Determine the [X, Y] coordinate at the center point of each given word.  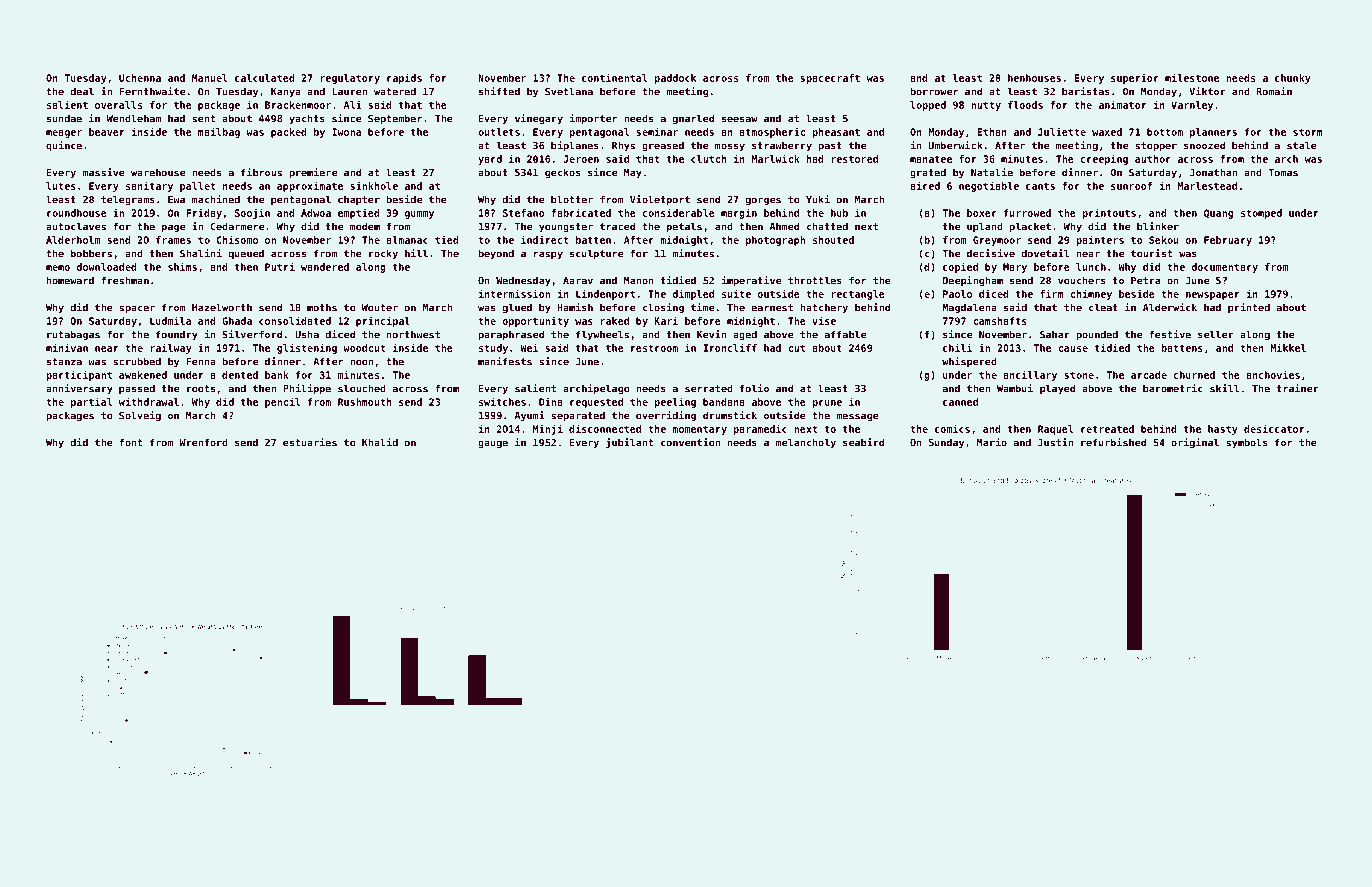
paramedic [760, 429]
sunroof [1131, 186]
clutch [709, 159]
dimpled [693, 294]
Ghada [237, 321]
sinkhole [374, 185]
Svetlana [569, 91]
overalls [118, 105]
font [130, 442]
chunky [1293, 79]
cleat [1103, 307]
